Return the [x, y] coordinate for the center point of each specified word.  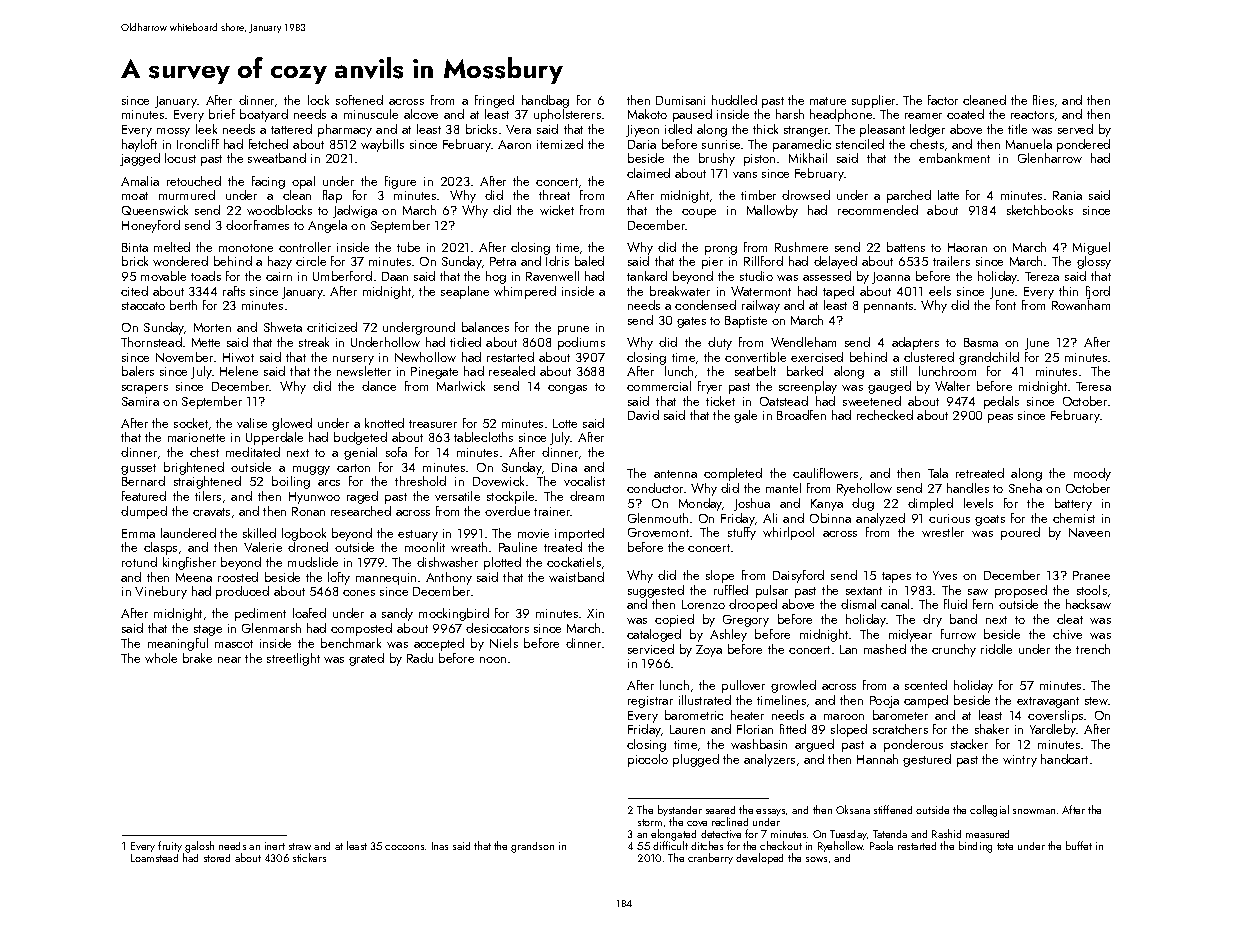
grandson [532, 847]
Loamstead [154, 858]
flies [1043, 100]
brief [222, 114]
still [899, 371]
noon [493, 660]
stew [1096, 701]
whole [161, 658]
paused [692, 115]
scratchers [900, 729]
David [643, 415]
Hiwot [238, 357]
